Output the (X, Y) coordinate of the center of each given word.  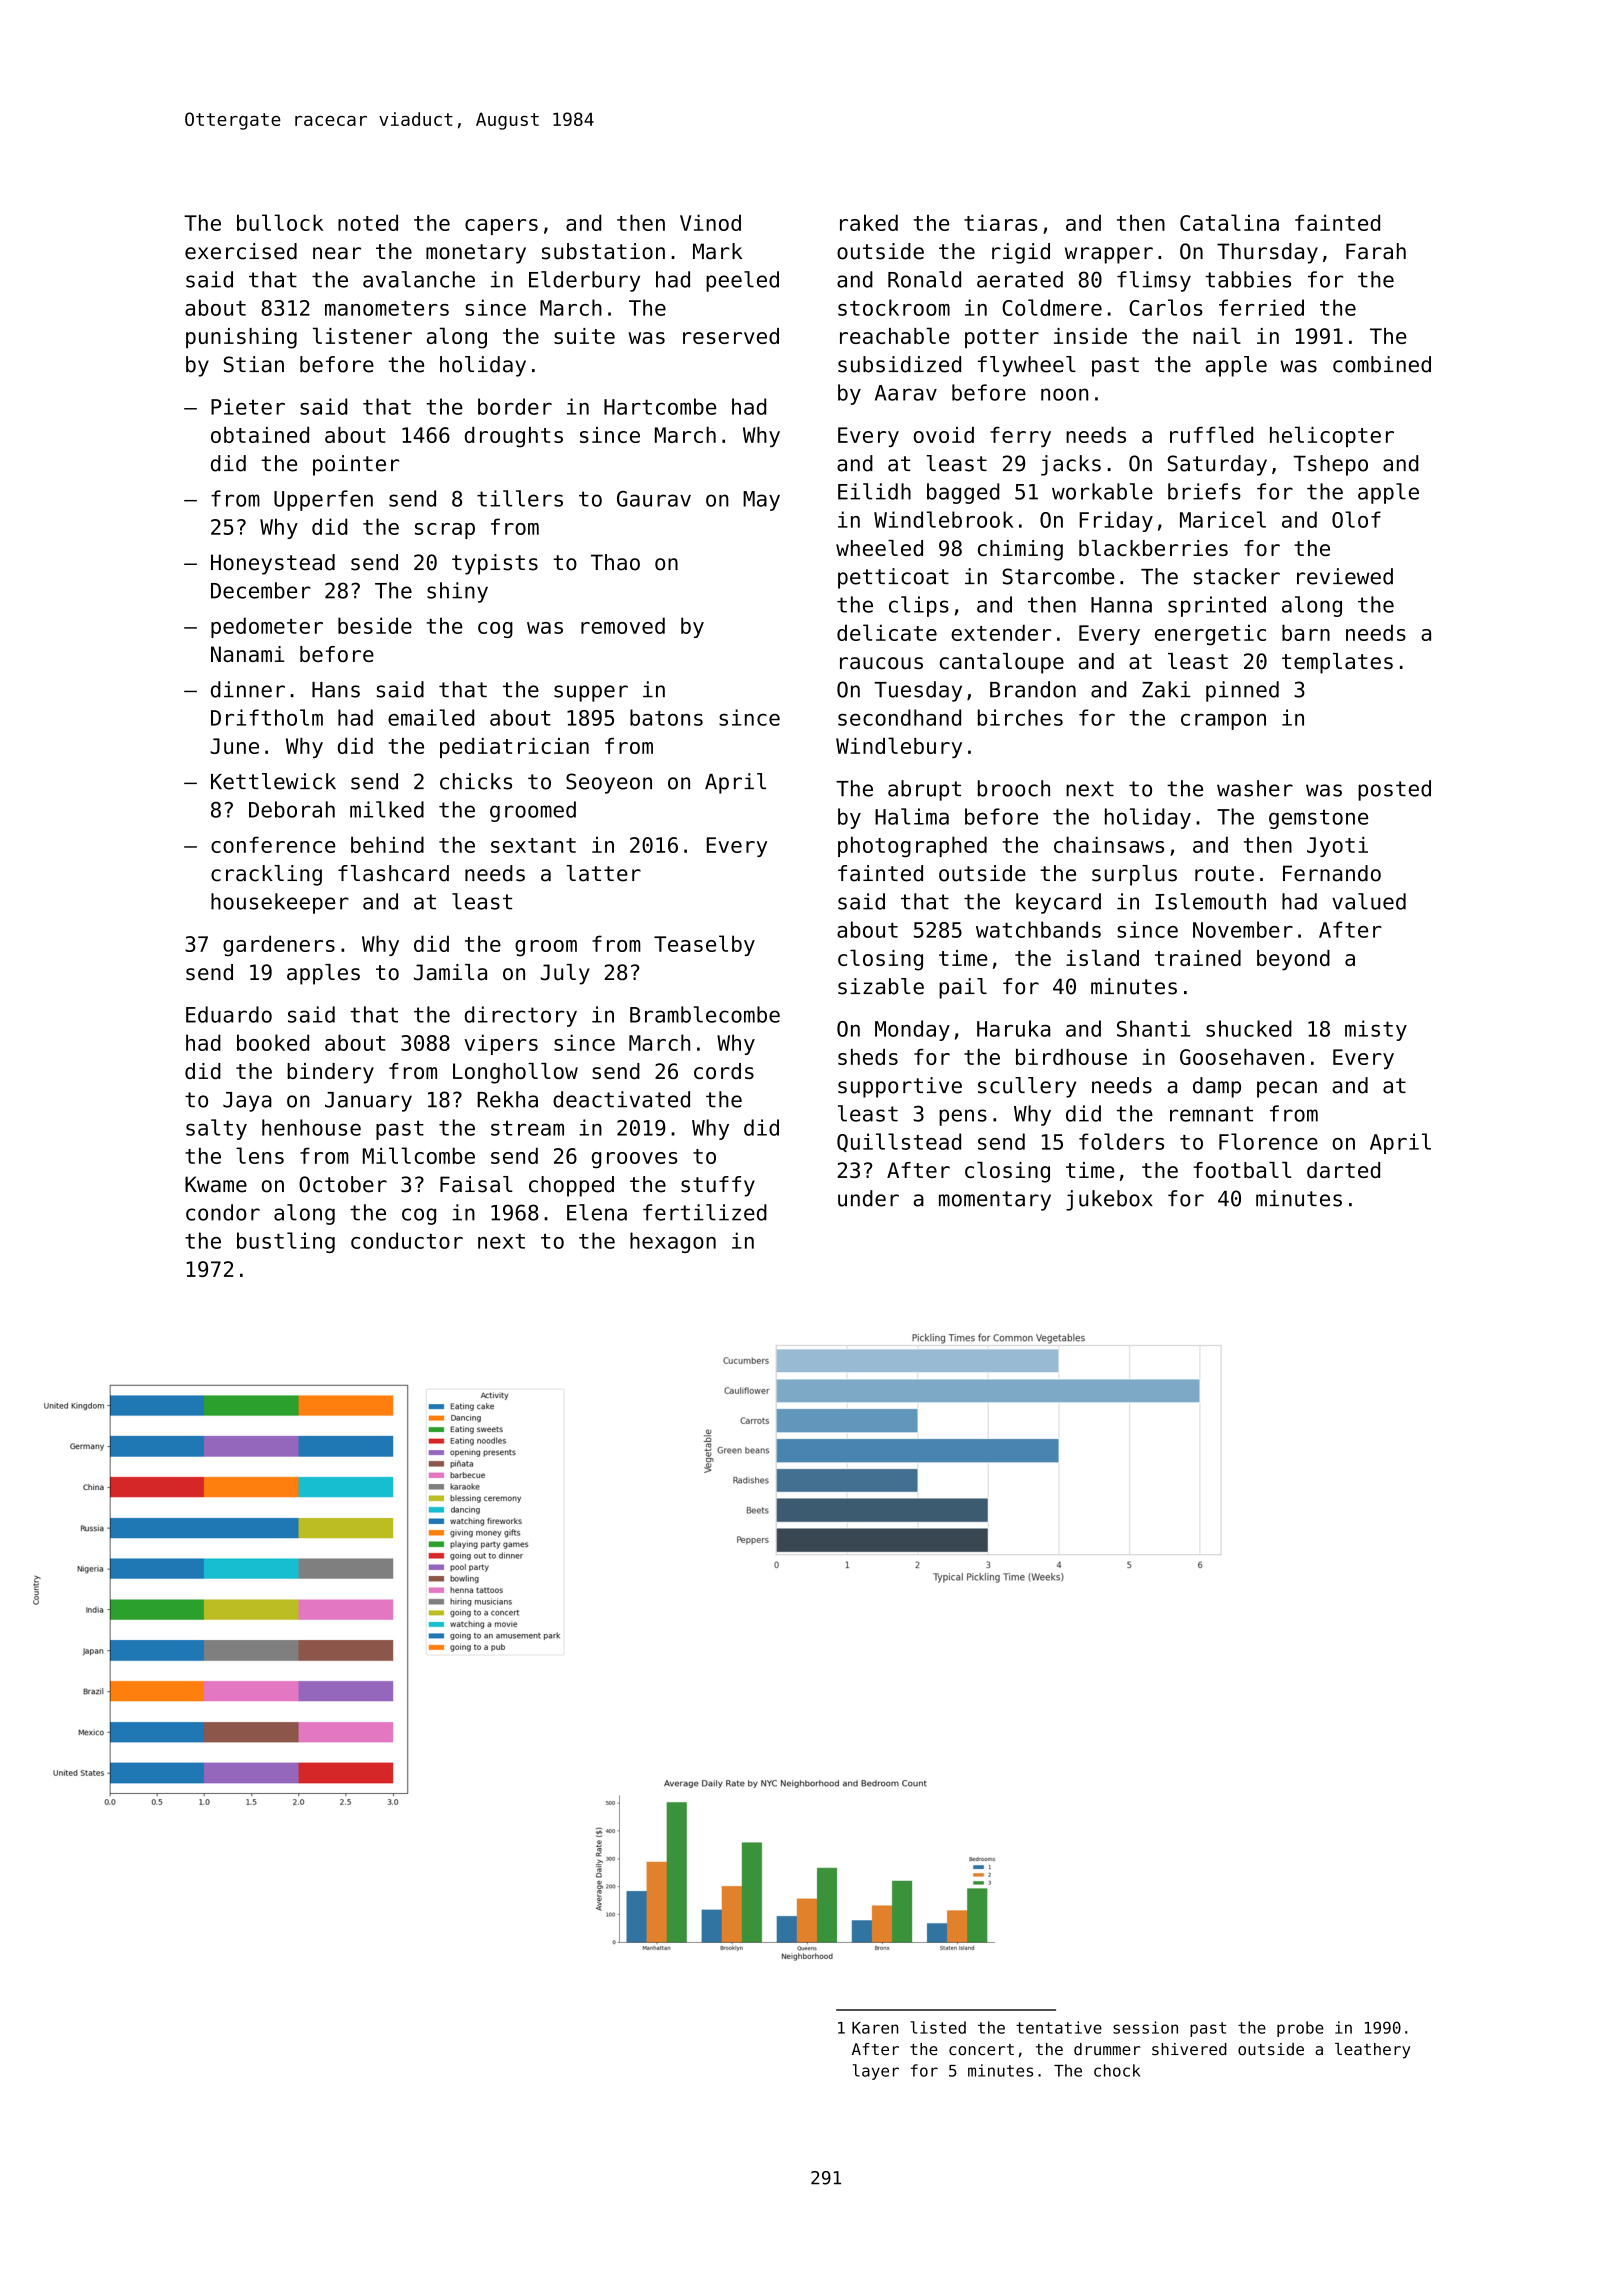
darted (1343, 1170)
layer (876, 2072)
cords (724, 1071)
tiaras (1000, 222)
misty (1376, 1030)
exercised (241, 251)
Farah (1376, 251)
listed (938, 2027)
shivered (1189, 2049)
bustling (286, 1242)
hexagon (673, 1242)
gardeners (279, 946)
